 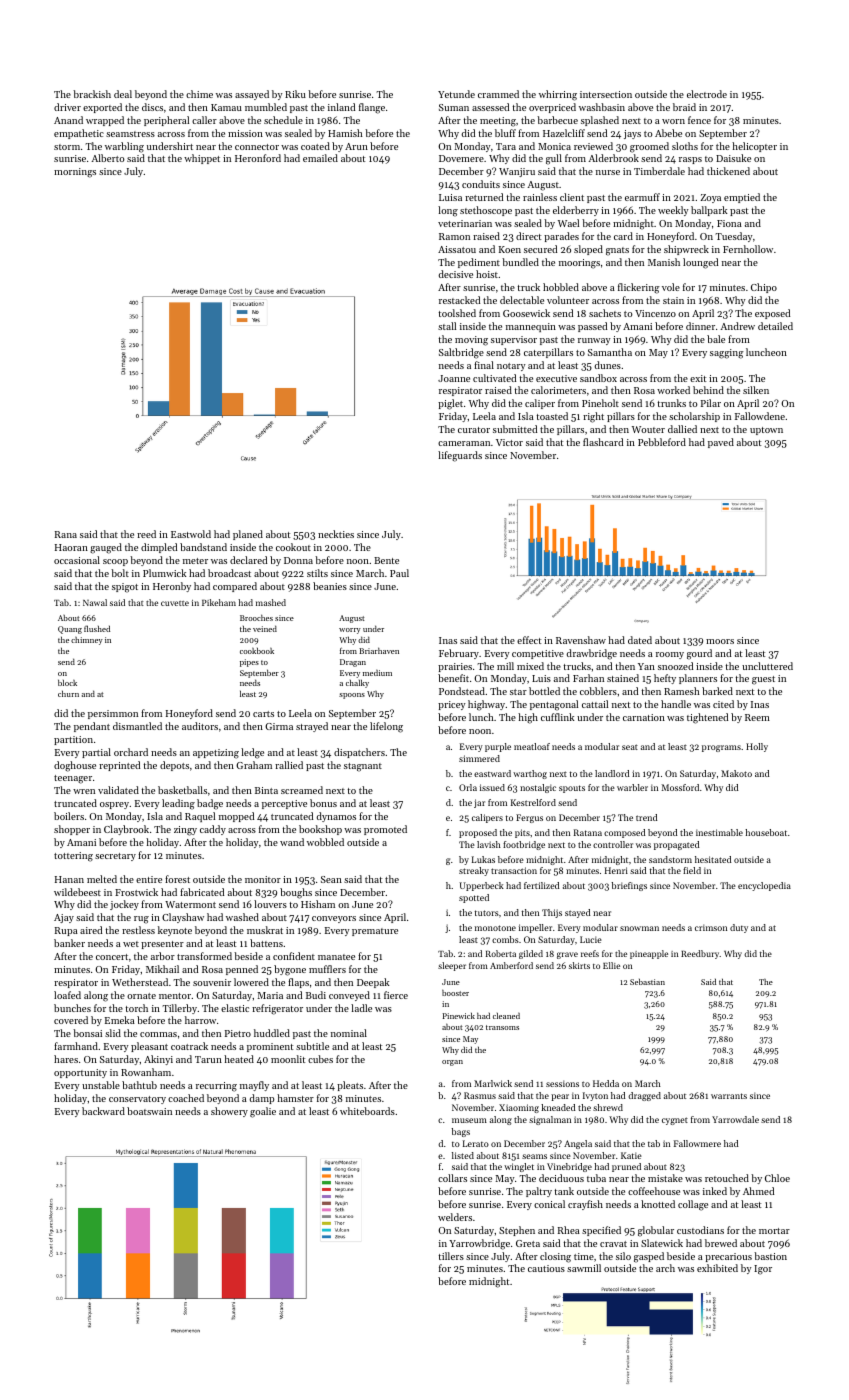 I want to click on scoop, so click(x=115, y=562).
